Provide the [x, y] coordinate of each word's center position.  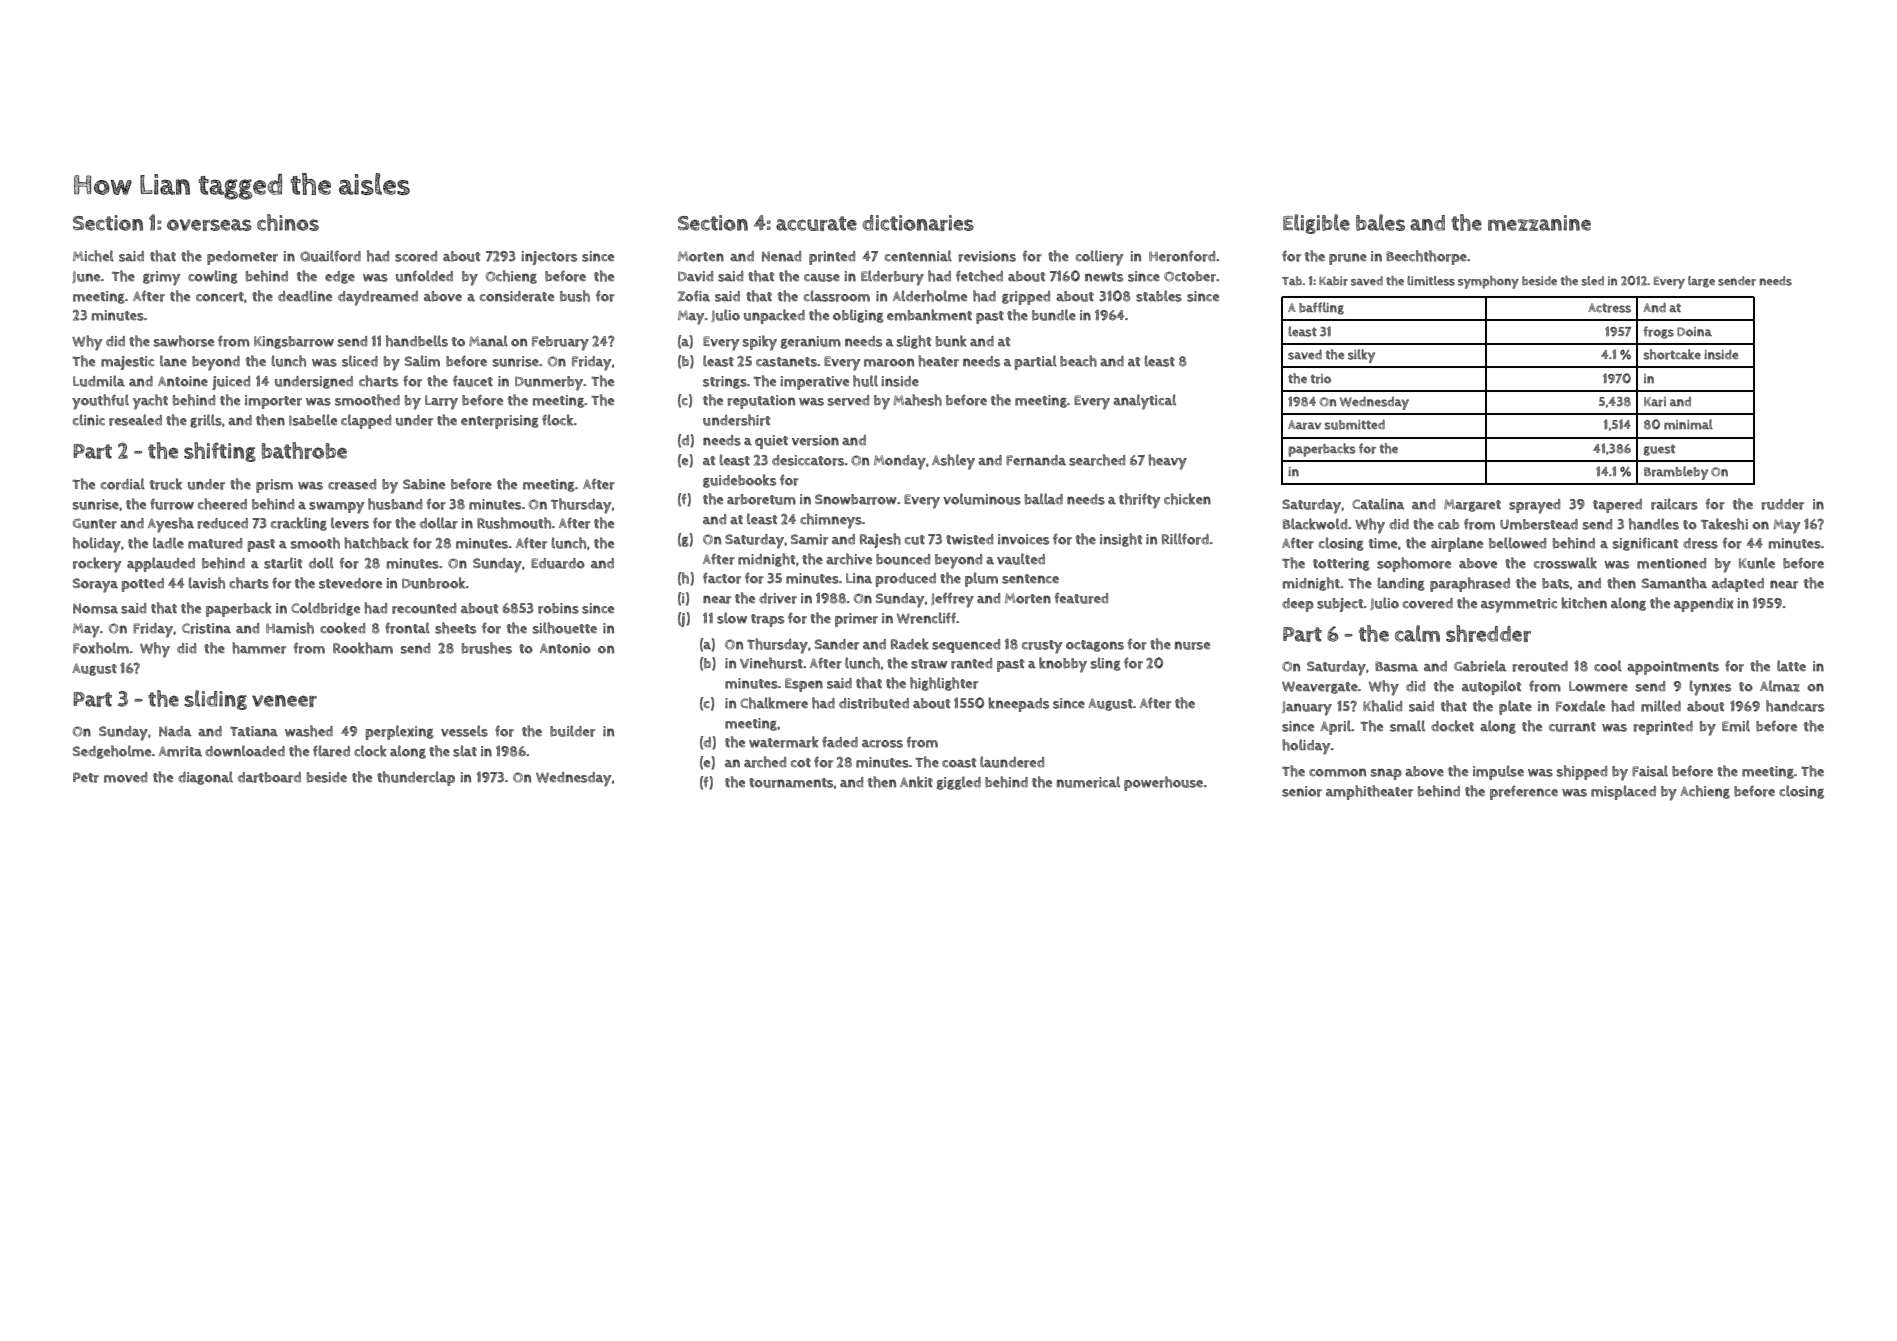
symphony [1488, 282]
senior [1302, 791]
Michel [93, 256]
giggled [959, 783]
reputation [761, 402]
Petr [86, 777]
